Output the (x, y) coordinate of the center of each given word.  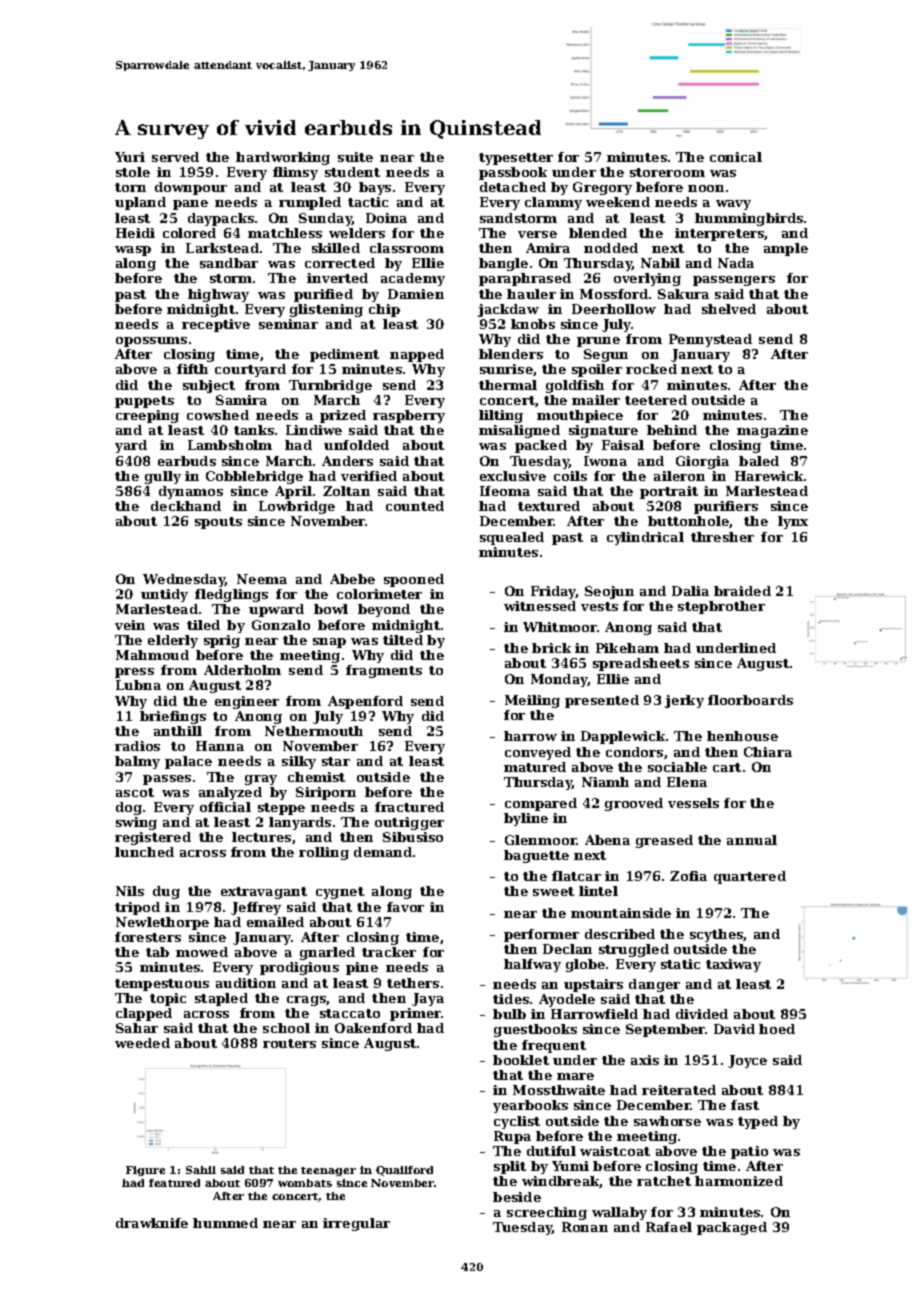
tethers (413, 983)
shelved (729, 309)
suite (355, 157)
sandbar (229, 263)
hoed (777, 1029)
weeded (142, 1043)
